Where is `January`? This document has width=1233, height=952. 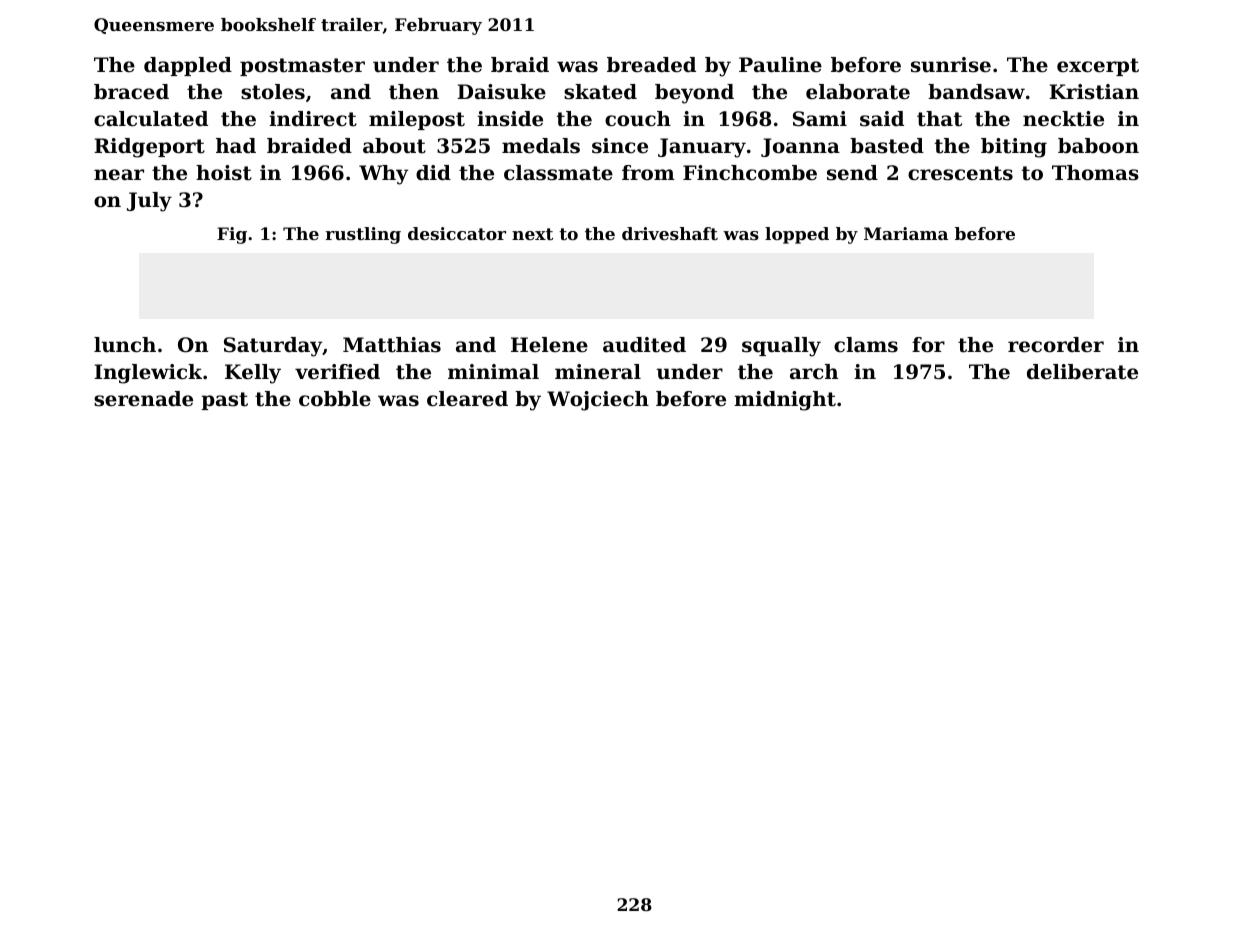 January is located at coordinates (702, 148).
